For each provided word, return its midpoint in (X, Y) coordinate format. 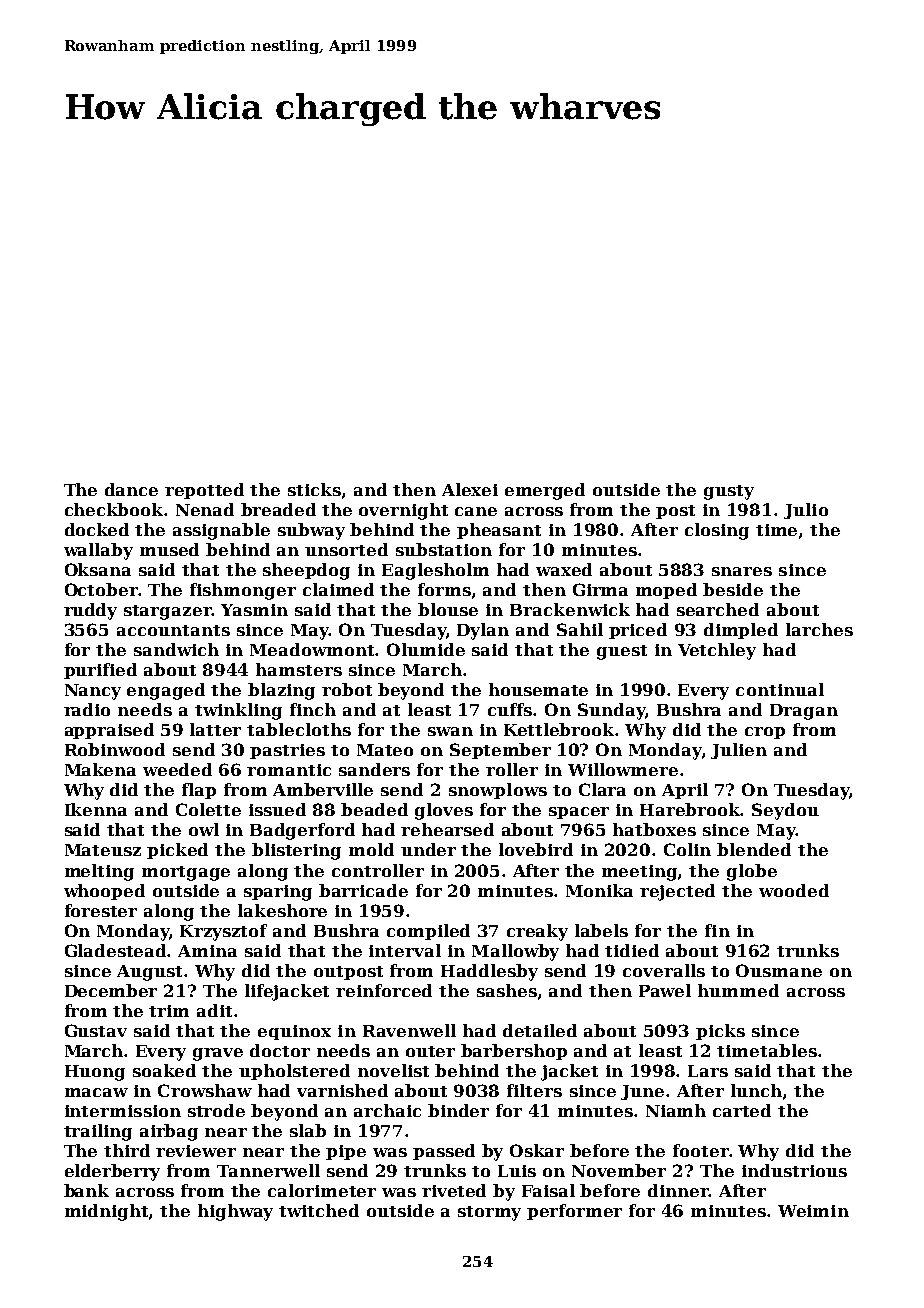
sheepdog (306, 571)
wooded (794, 890)
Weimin (813, 1211)
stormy (489, 1213)
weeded (177, 769)
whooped (104, 892)
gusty (729, 492)
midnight (106, 1212)
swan (450, 731)
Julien (739, 751)
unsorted (346, 549)
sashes (507, 990)
